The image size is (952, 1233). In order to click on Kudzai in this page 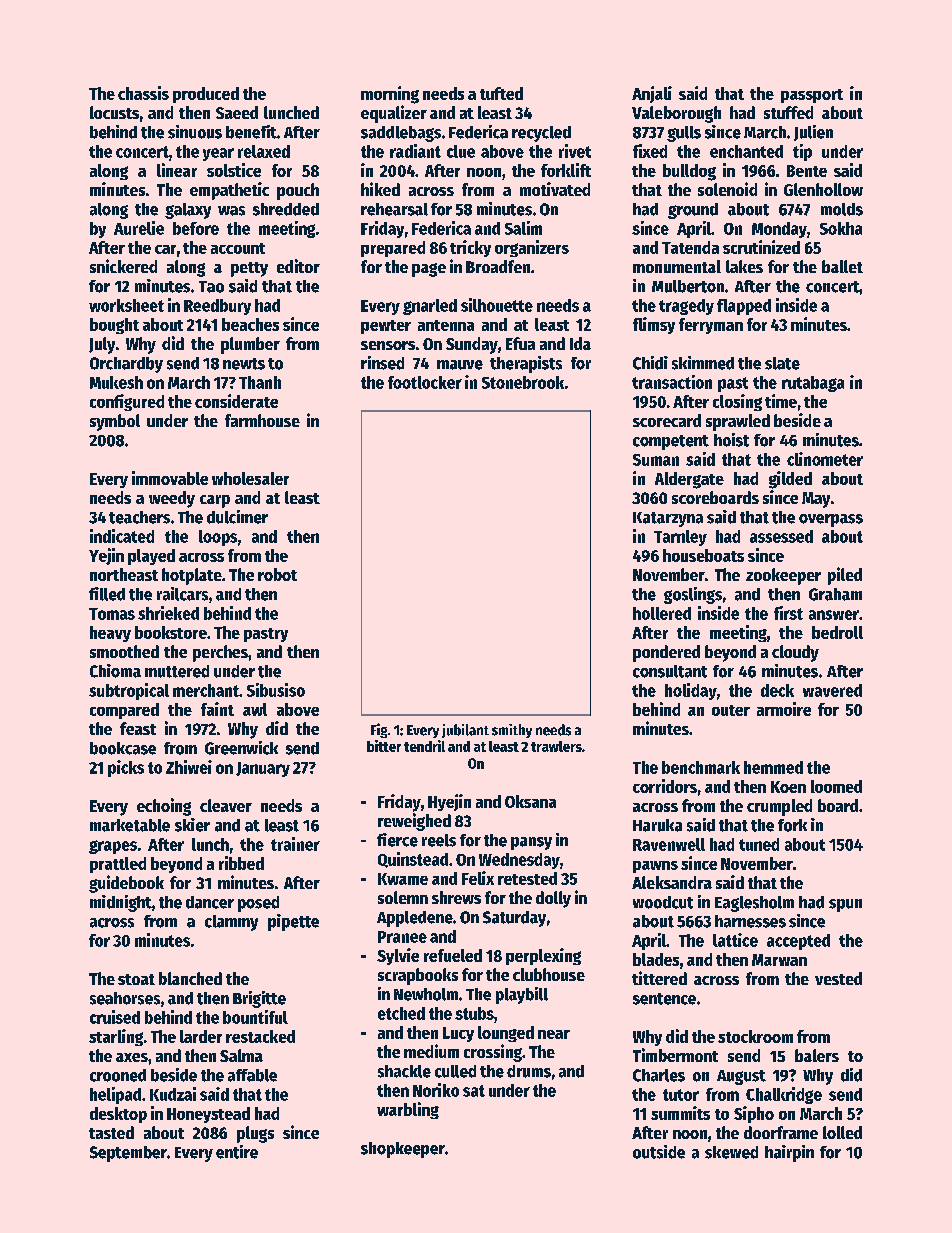, I will do `click(173, 1094)`.
